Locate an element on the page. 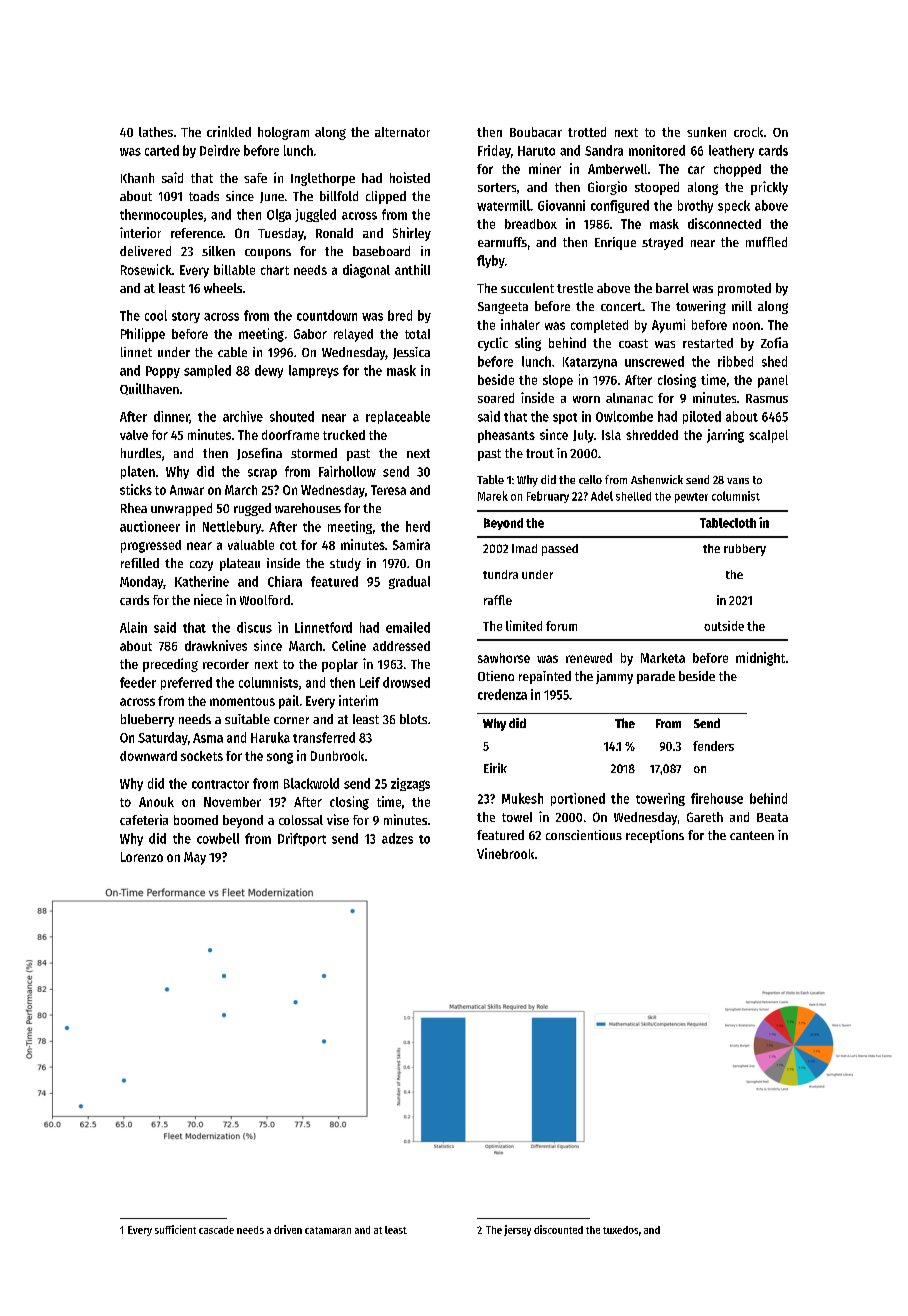  jersey is located at coordinates (517, 1230).
